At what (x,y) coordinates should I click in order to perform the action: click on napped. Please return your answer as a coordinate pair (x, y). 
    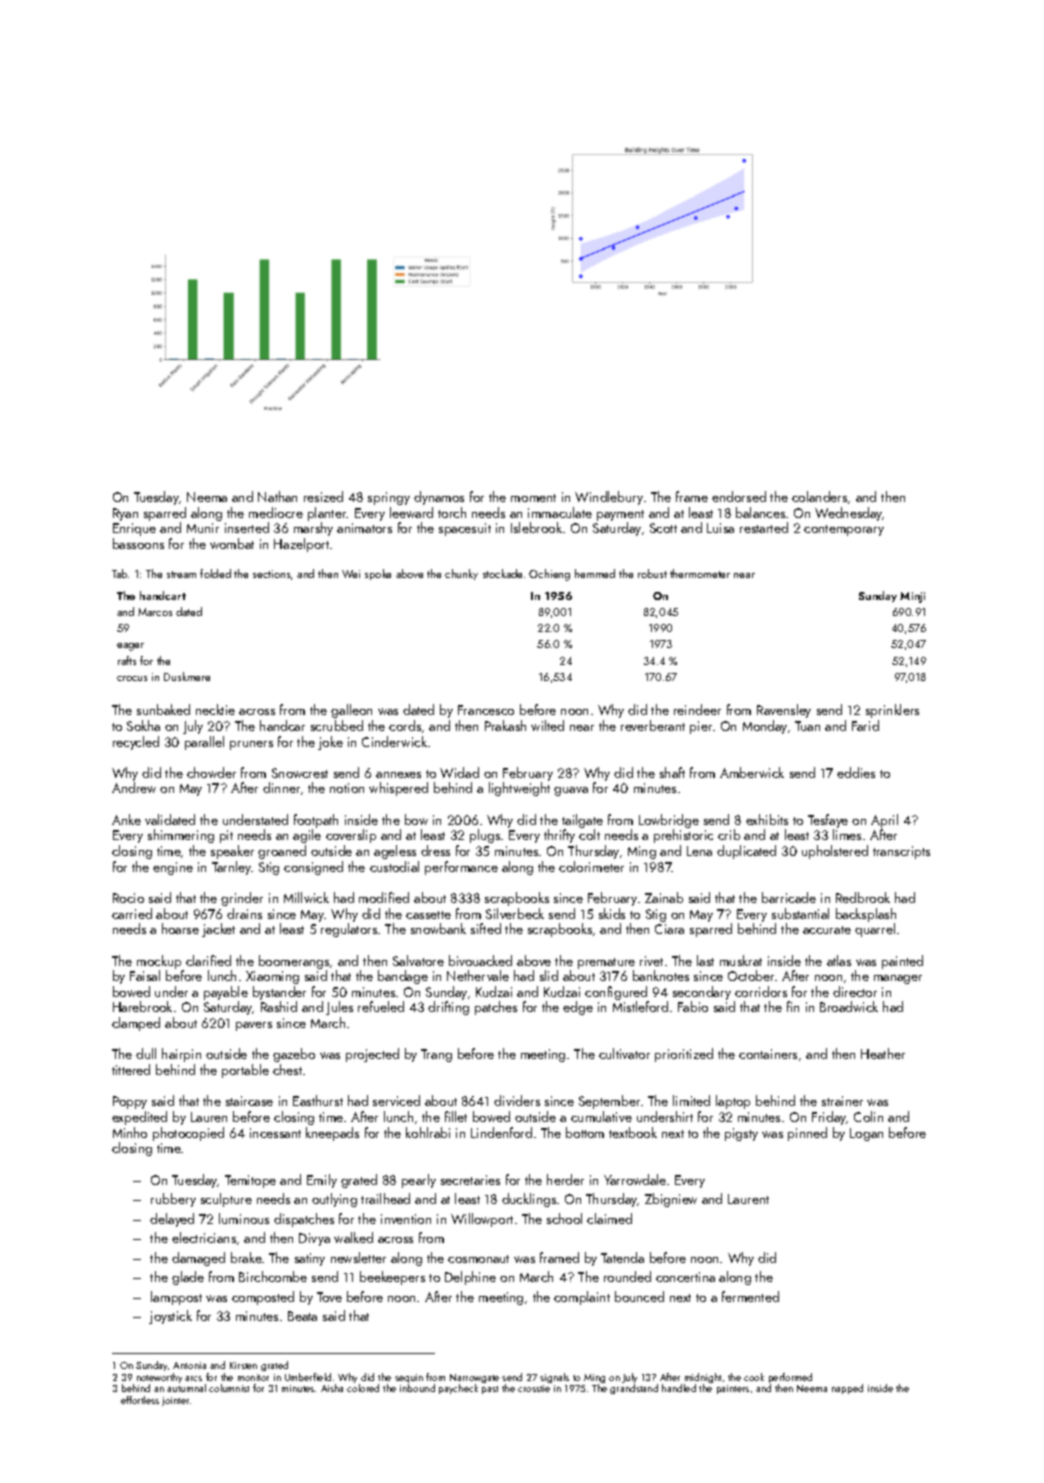
    Looking at the image, I should click on (847, 1389).
